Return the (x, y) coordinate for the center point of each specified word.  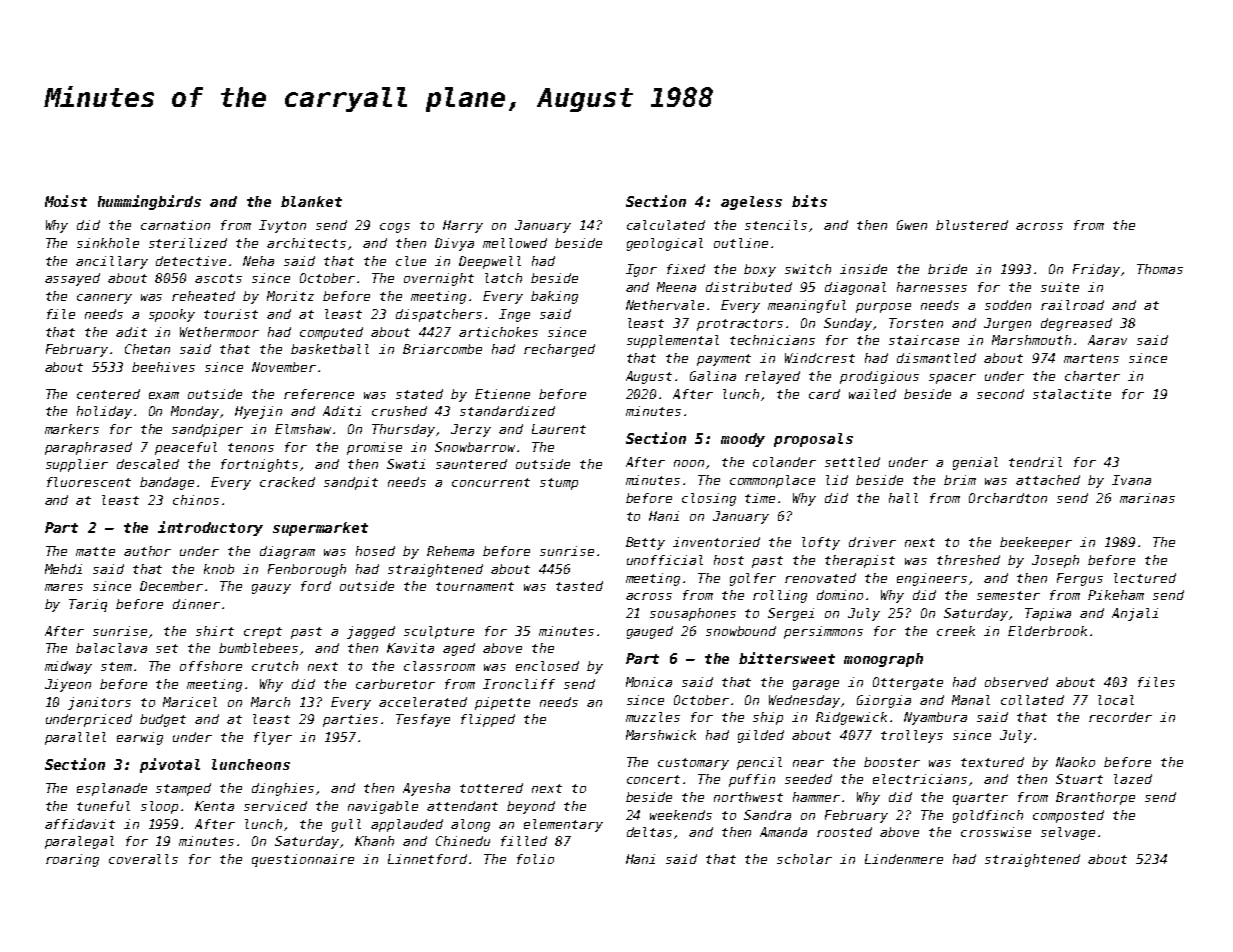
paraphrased (88, 448)
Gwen (912, 225)
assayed (72, 279)
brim (960, 480)
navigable (383, 807)
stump (559, 484)
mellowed (515, 243)
